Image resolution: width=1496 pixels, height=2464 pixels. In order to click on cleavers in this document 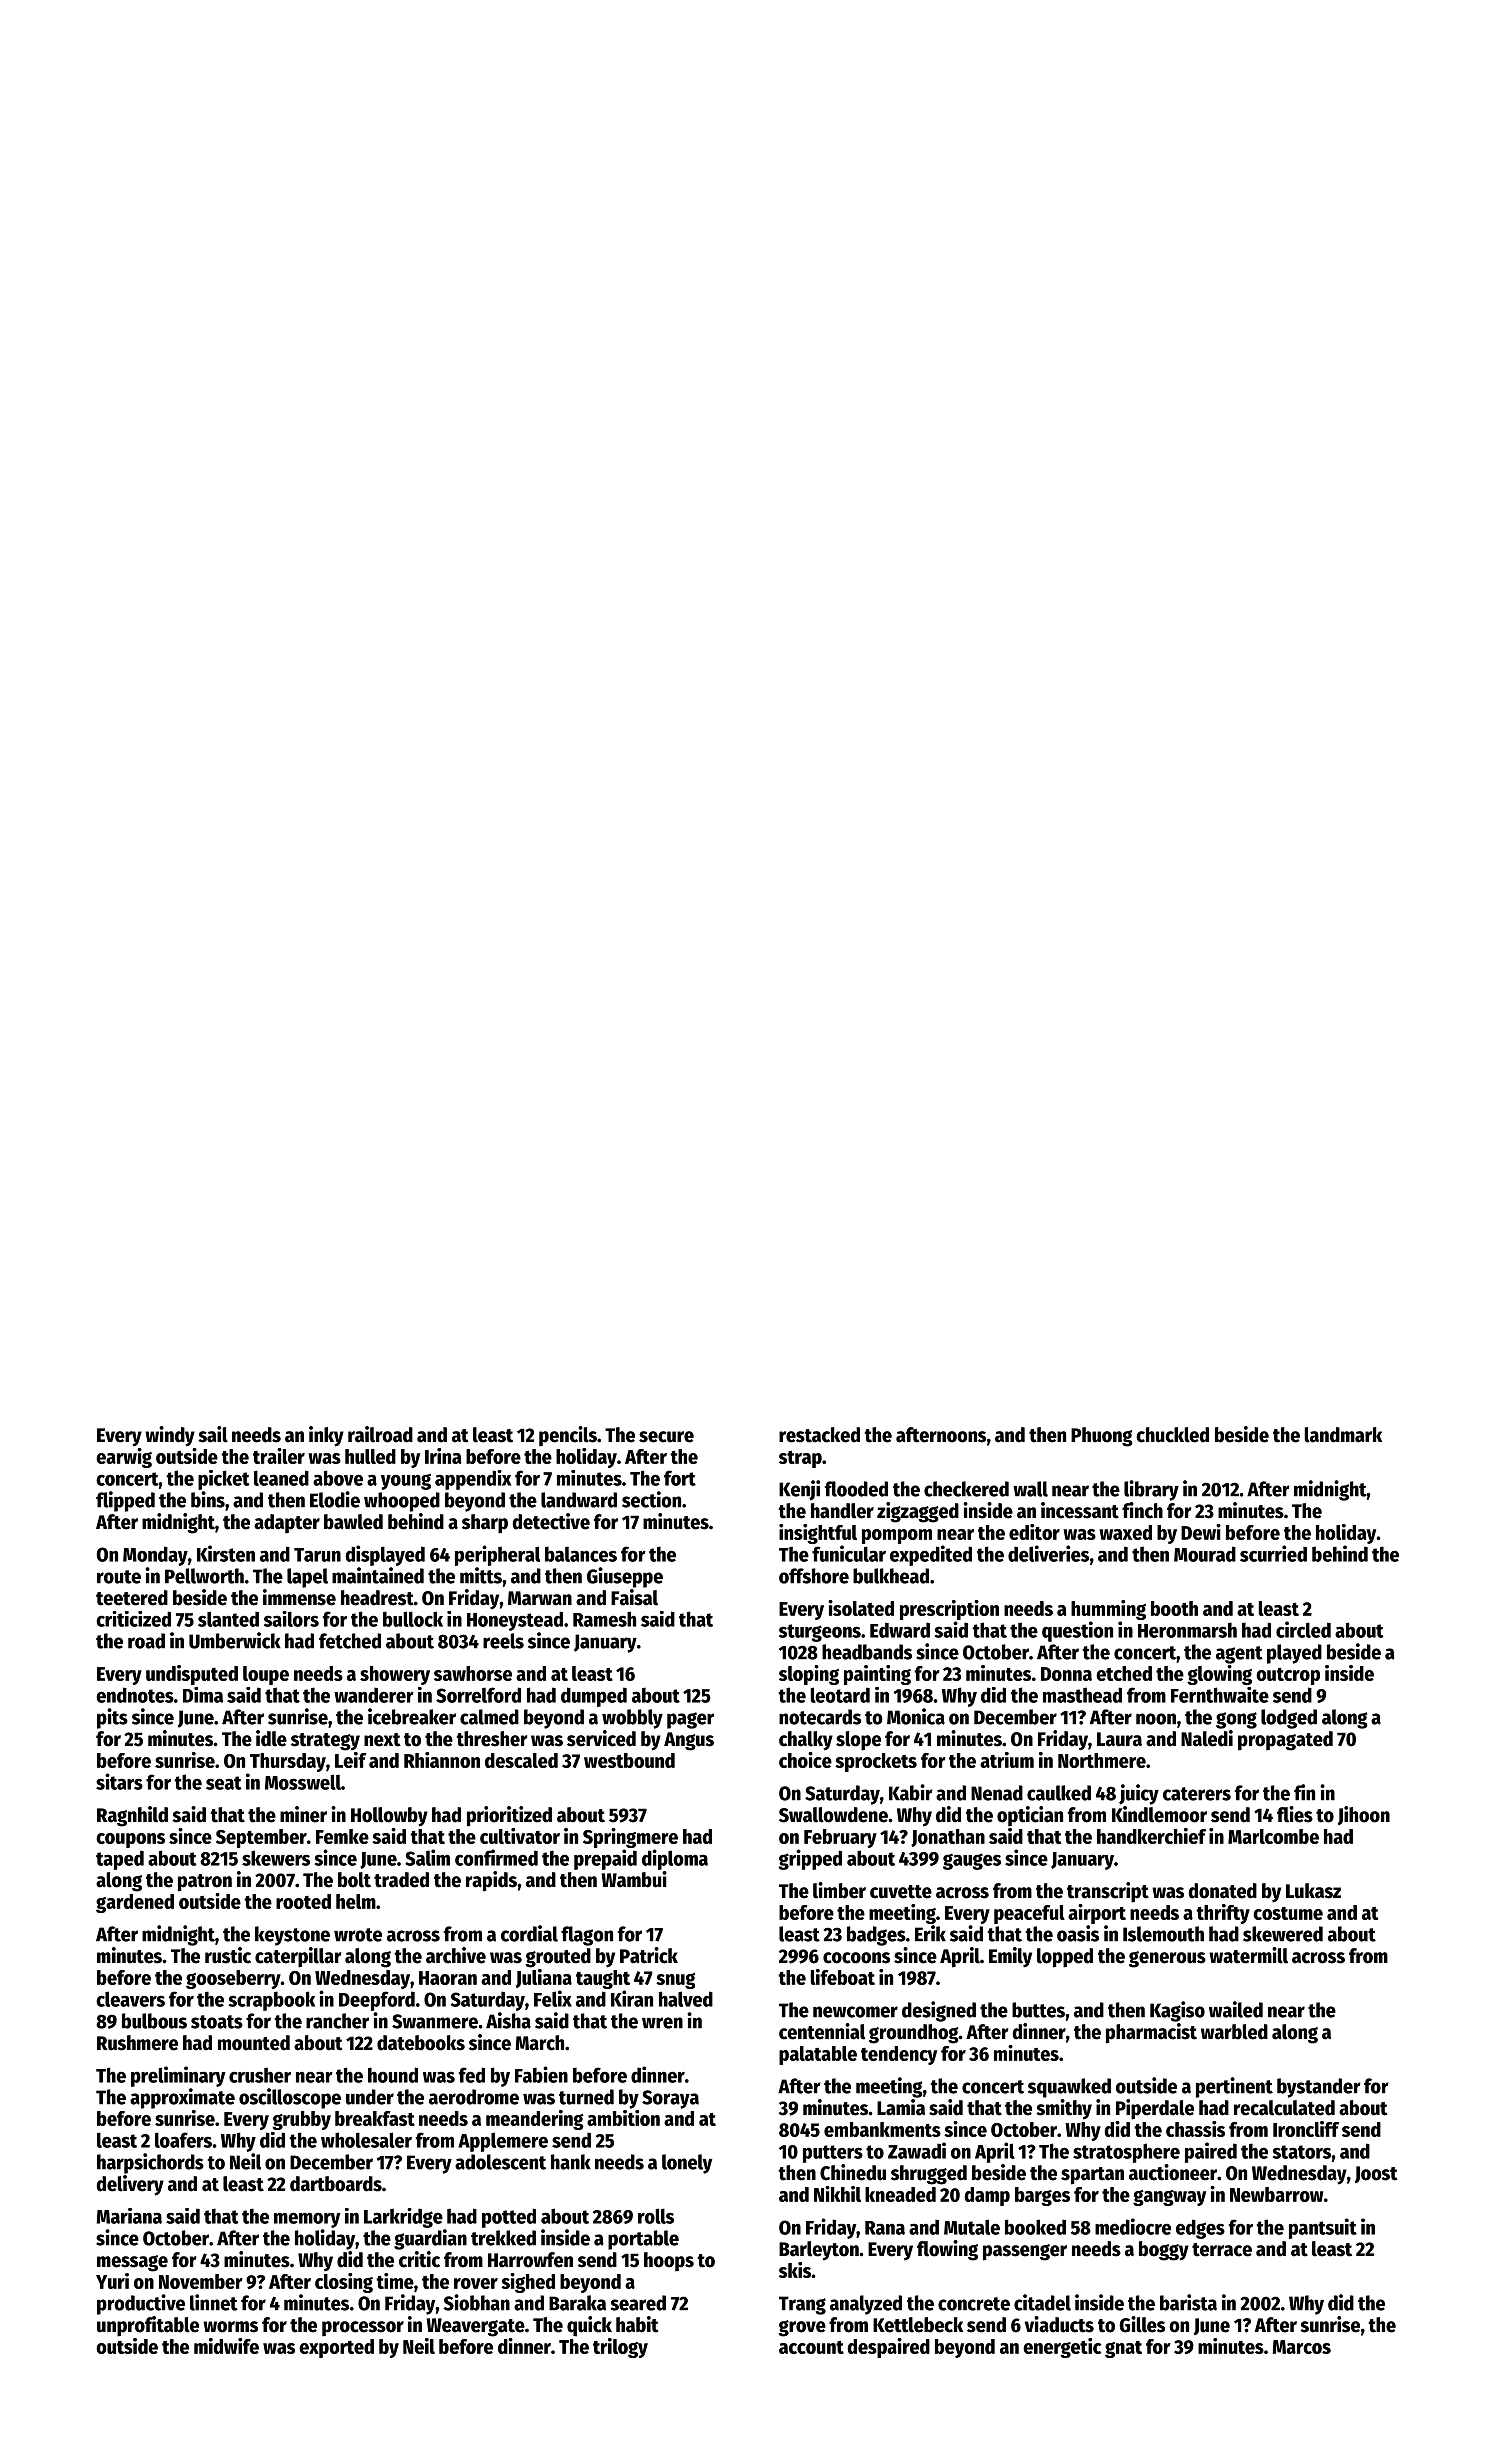, I will do `click(130, 1999)`.
